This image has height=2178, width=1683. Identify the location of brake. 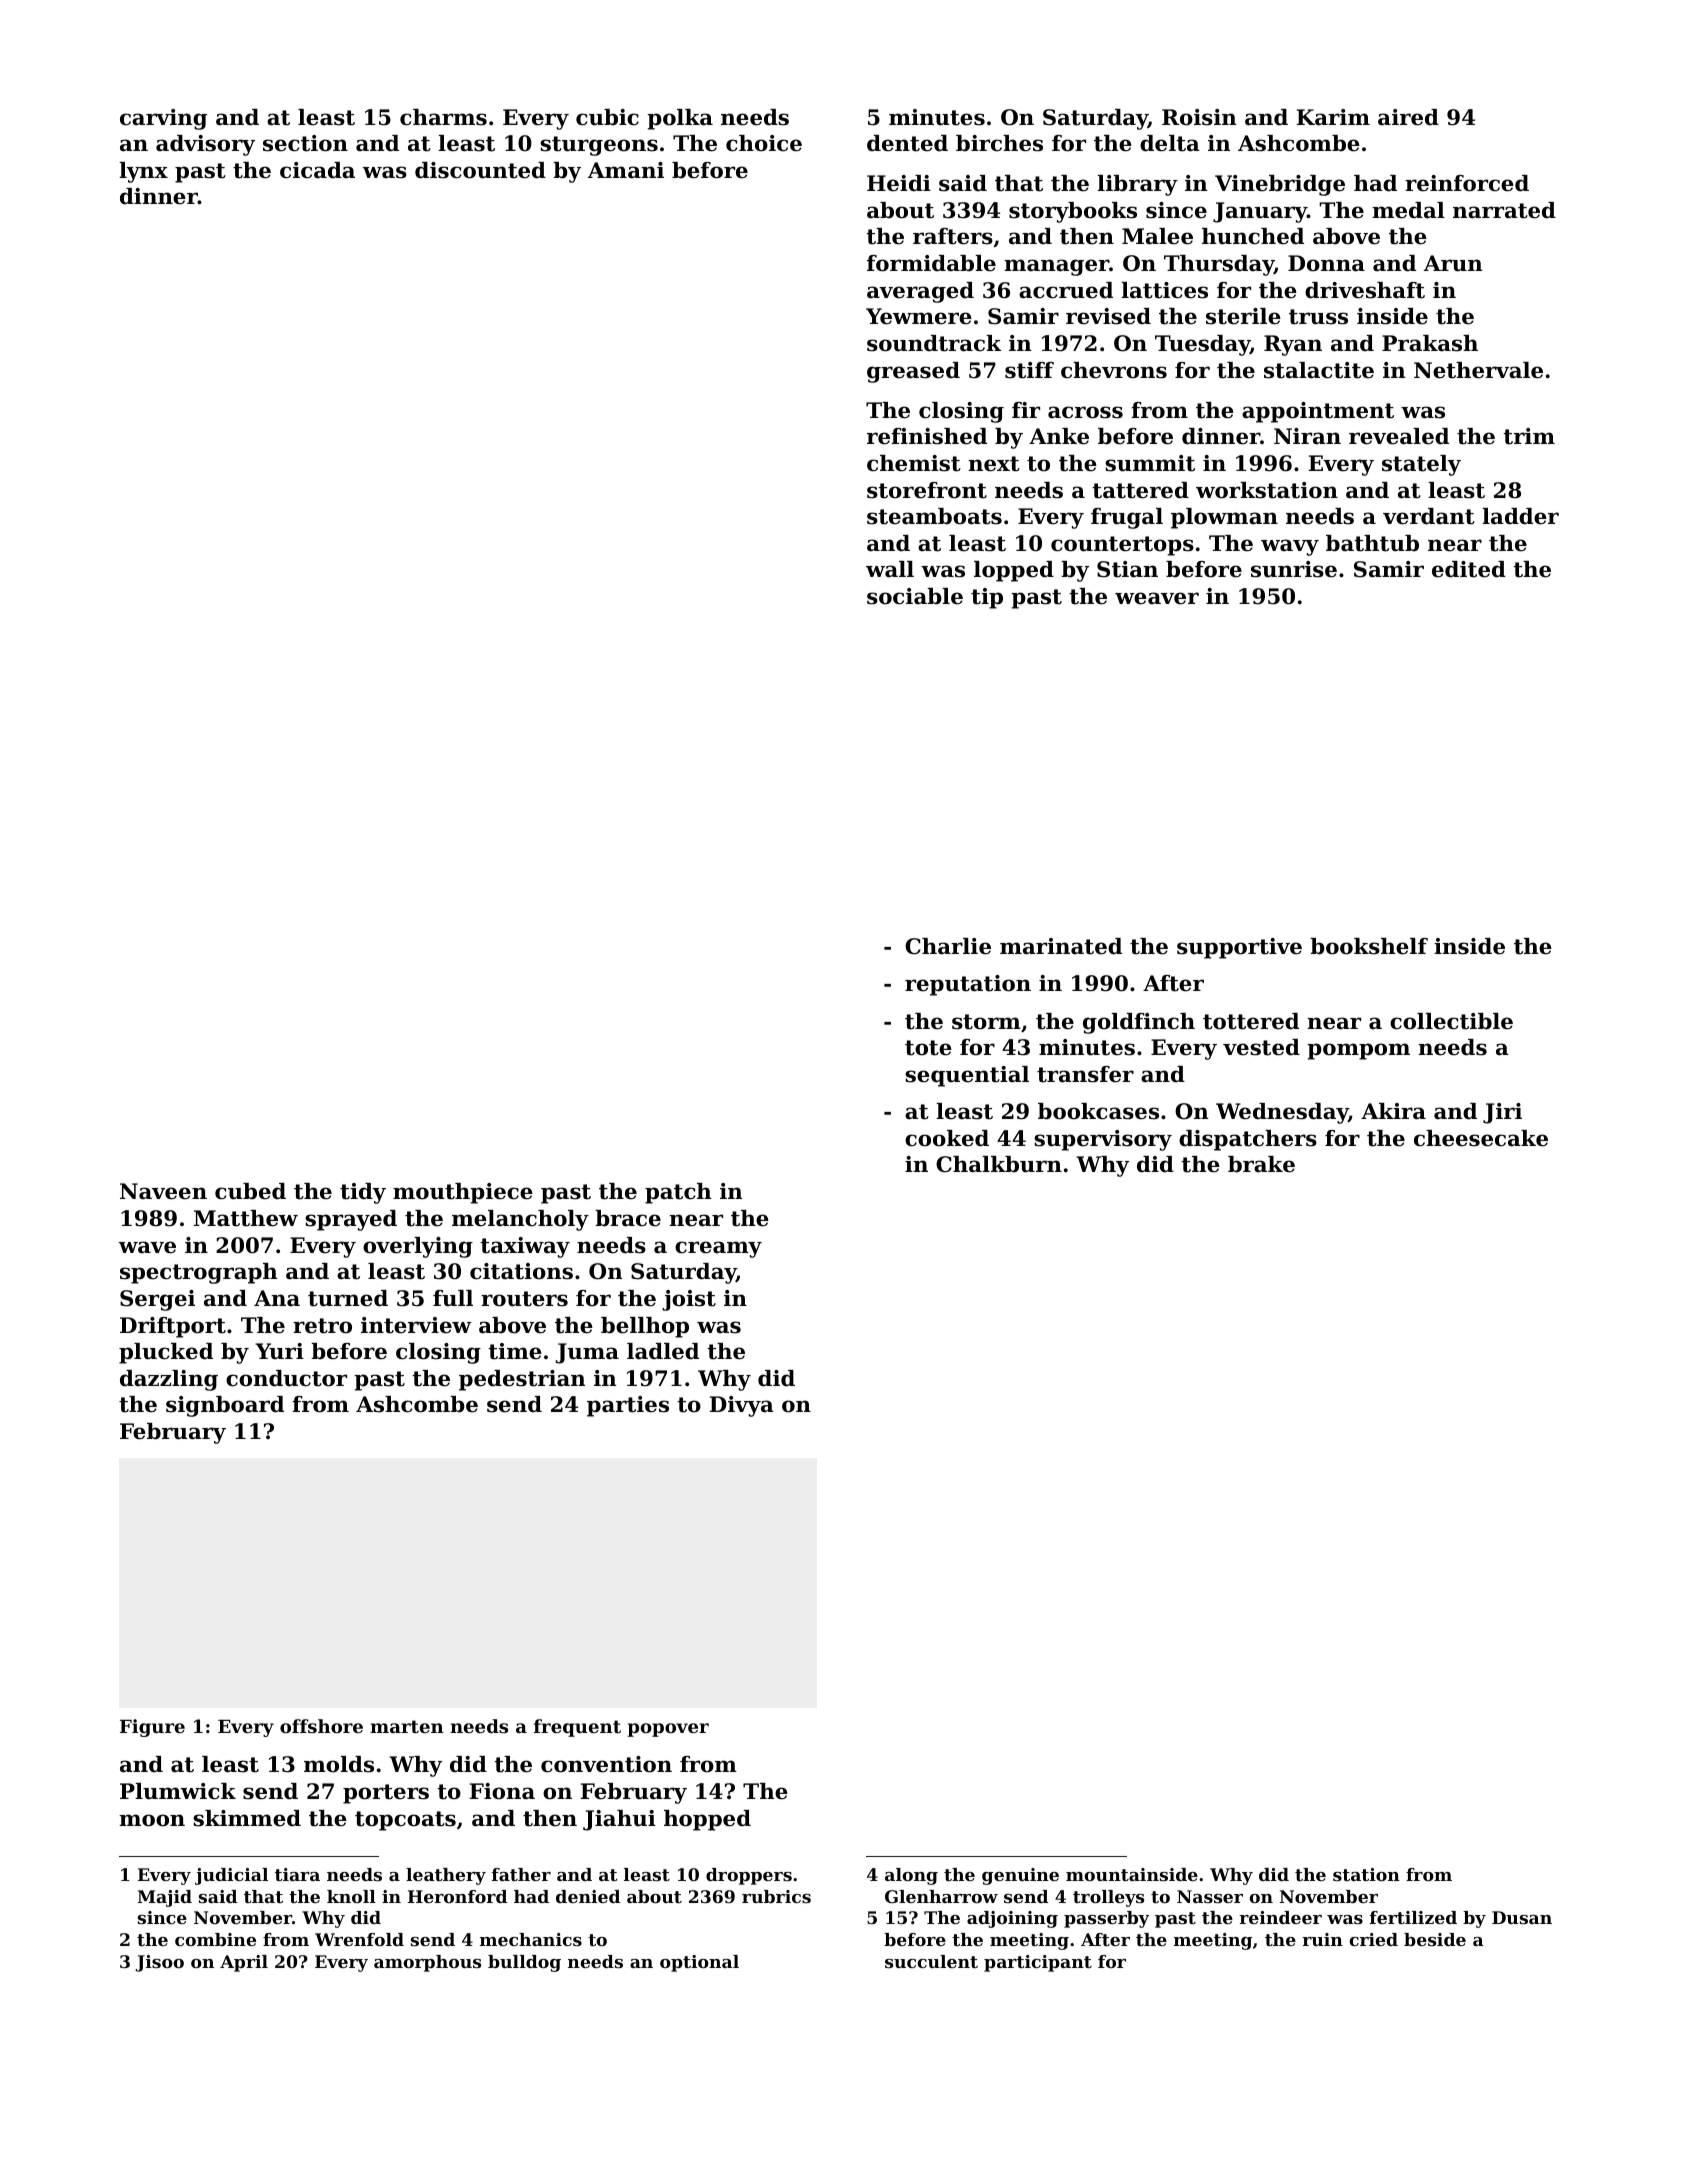
(1261, 1164).
